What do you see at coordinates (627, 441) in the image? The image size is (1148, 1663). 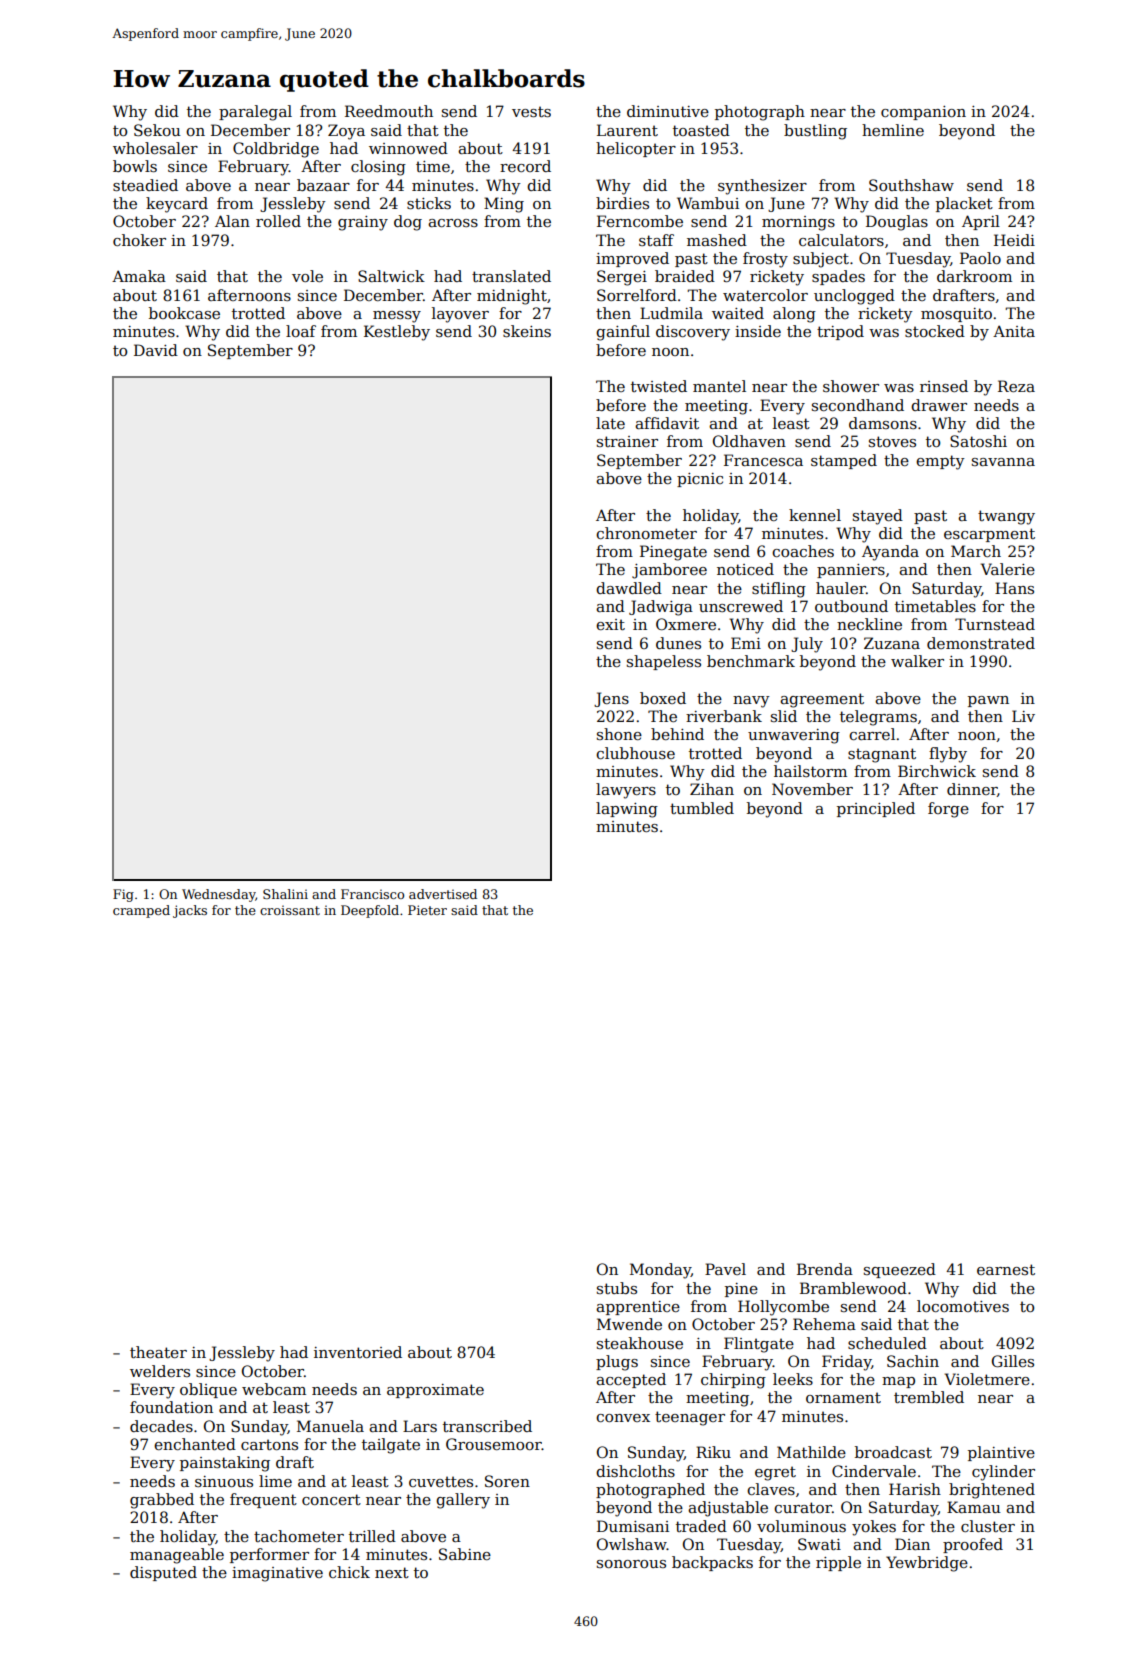 I see `strainer` at bounding box center [627, 441].
